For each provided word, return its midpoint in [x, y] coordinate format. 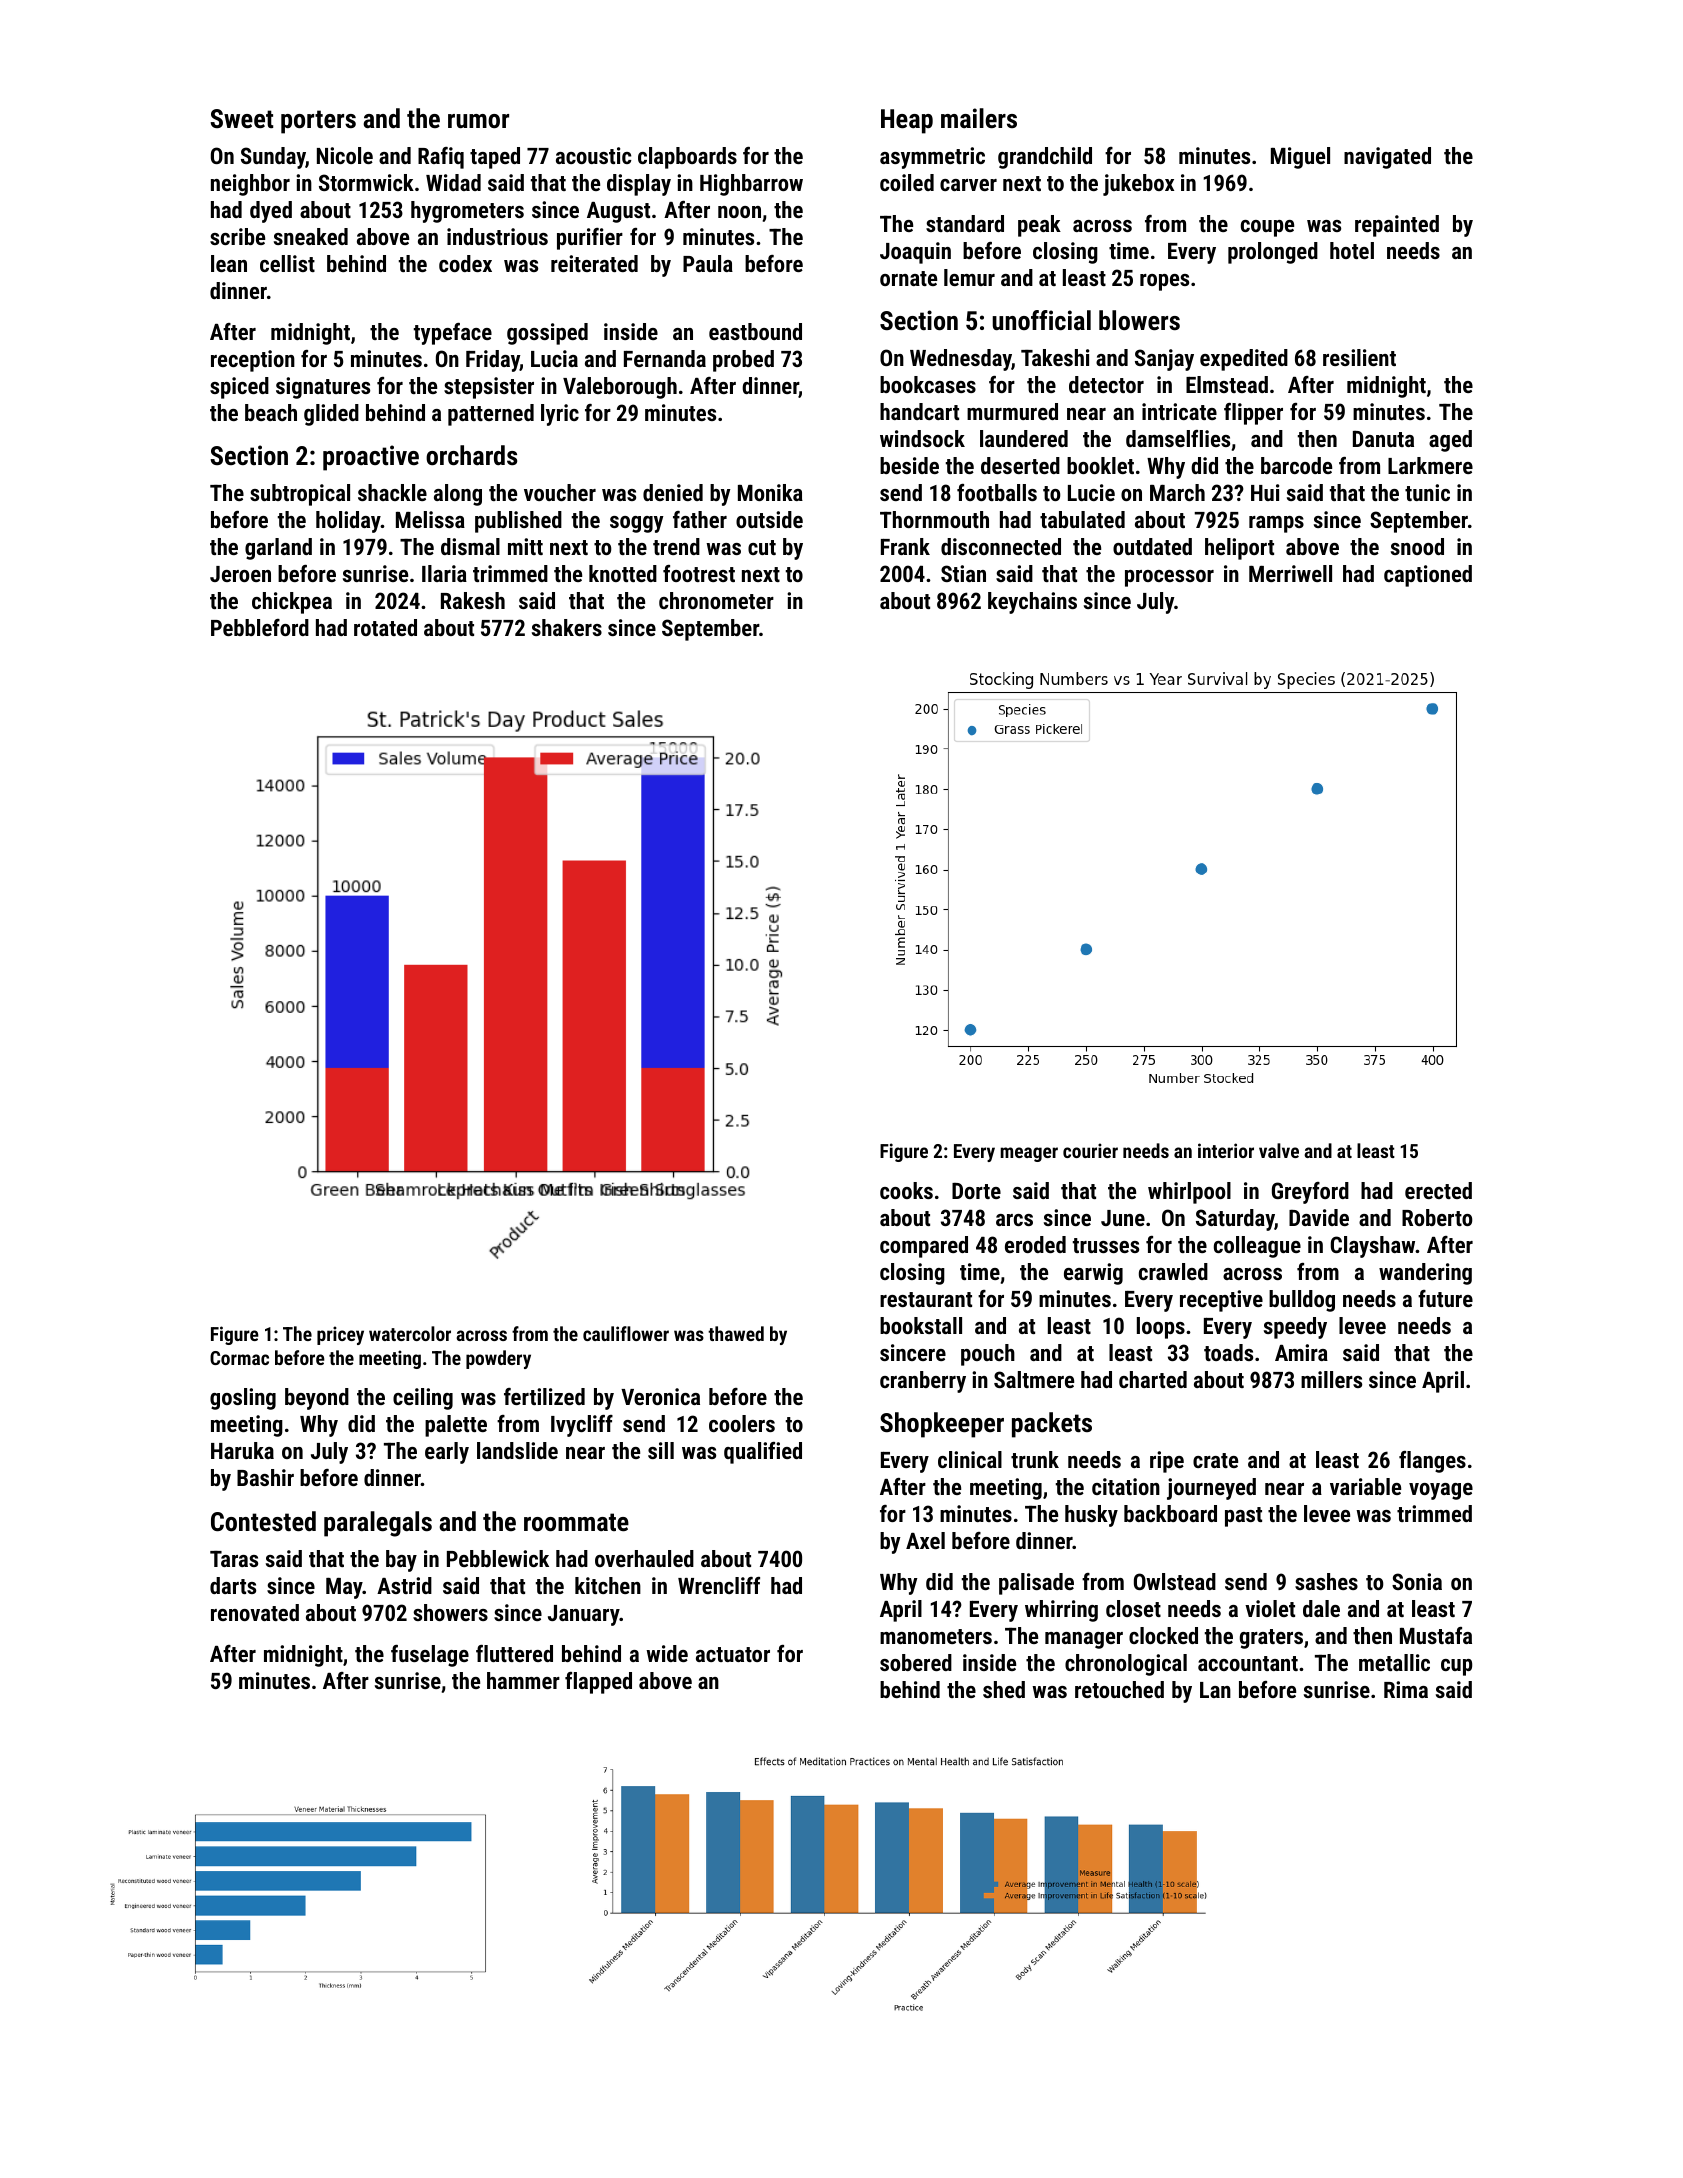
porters [318, 122]
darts [233, 1585]
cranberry [923, 1382]
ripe [1167, 1462]
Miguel [1300, 158]
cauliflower [626, 1333]
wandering [1425, 1274]
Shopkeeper [942, 1425]
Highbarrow [751, 185]
